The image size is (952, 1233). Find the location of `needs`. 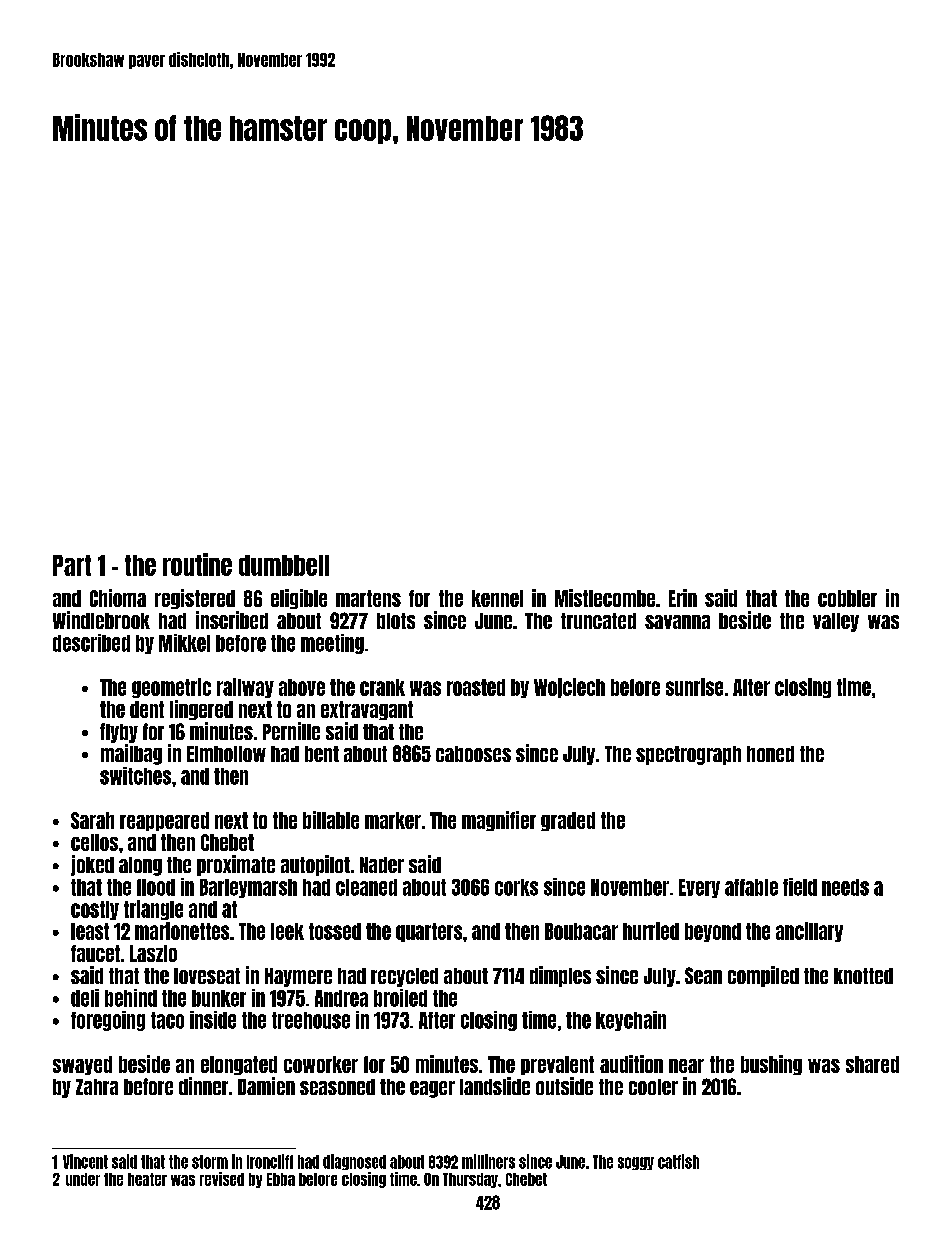

needs is located at coordinates (845, 887).
